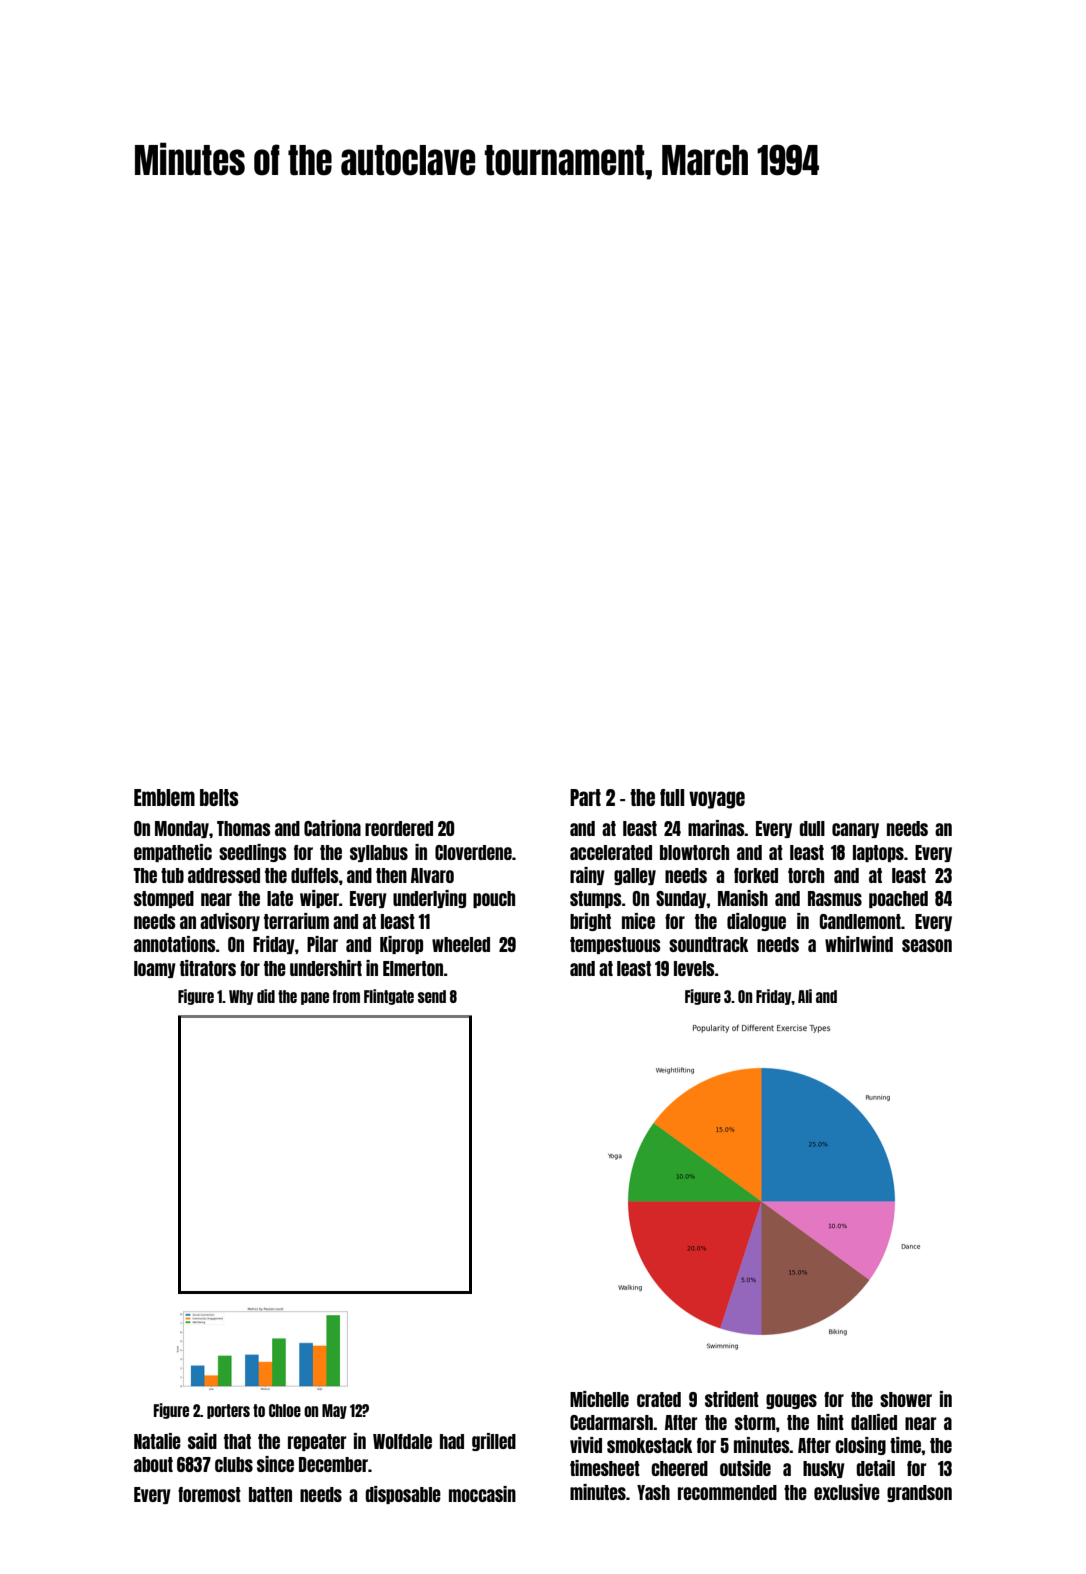 The height and width of the image is (1574, 1086). Describe the element at coordinates (155, 969) in the image. I see `loamy` at that location.
